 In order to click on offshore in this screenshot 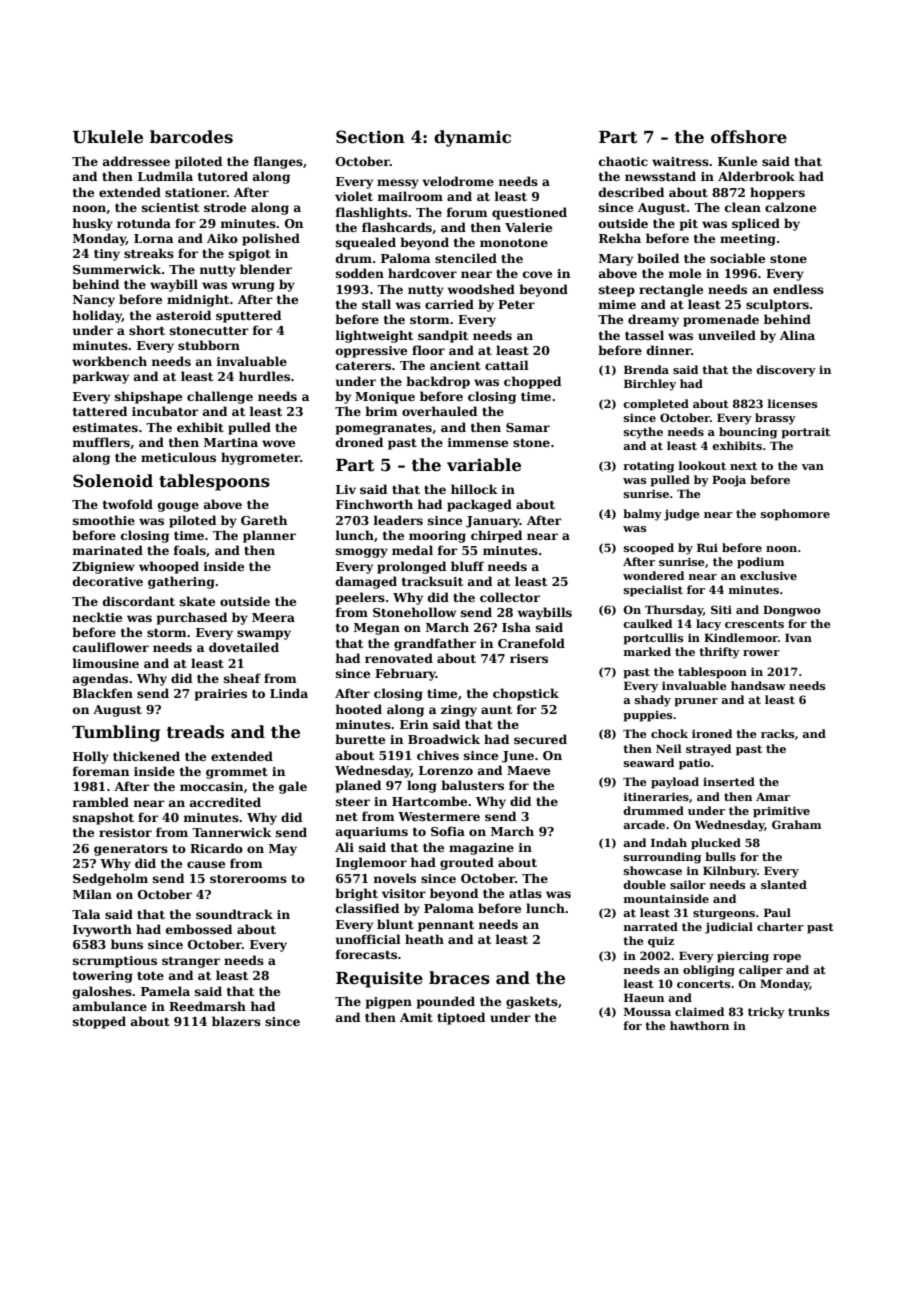, I will do `click(749, 137)`.
